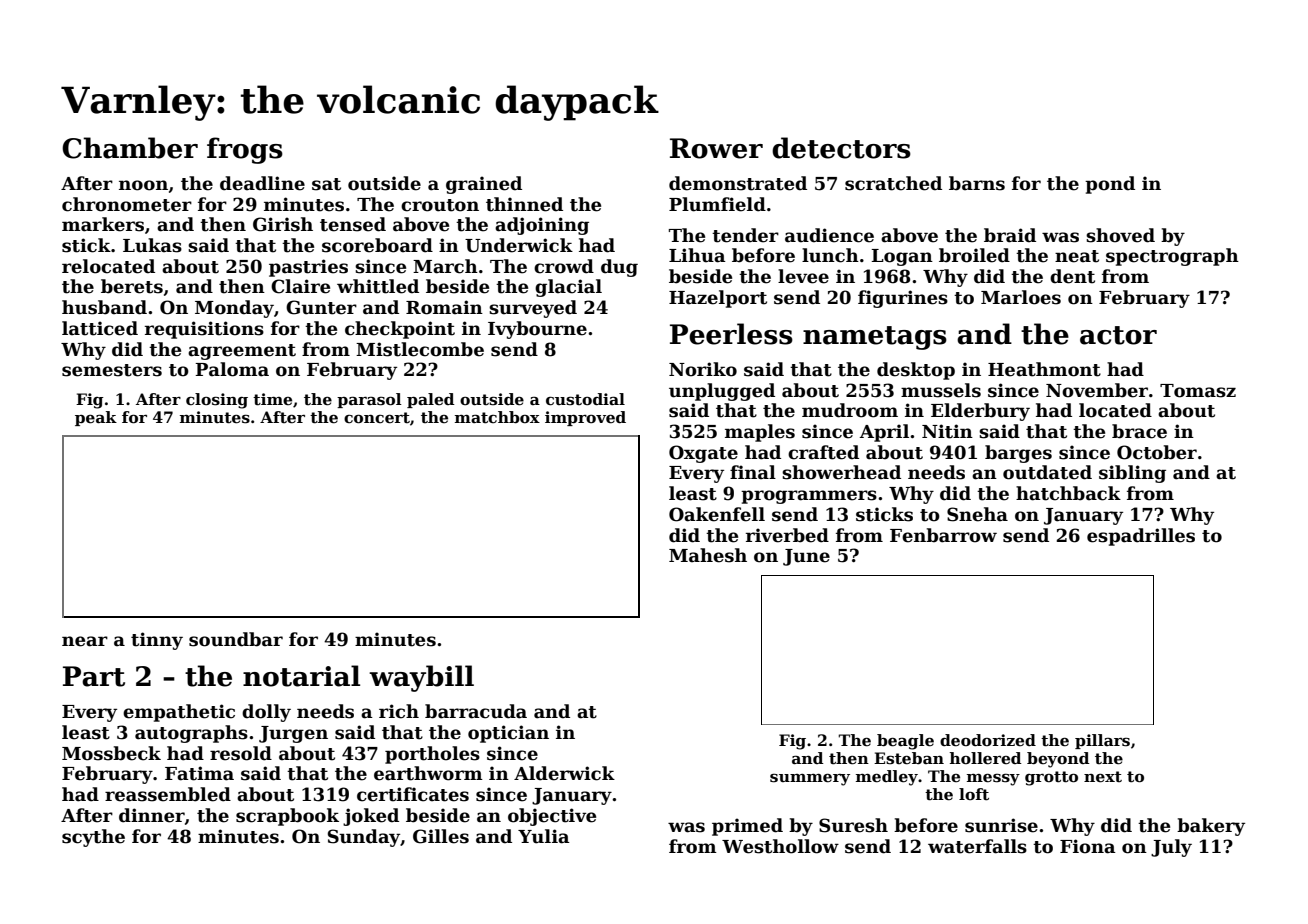  Describe the element at coordinates (1068, 493) in the document. I see `hatchback` at that location.
